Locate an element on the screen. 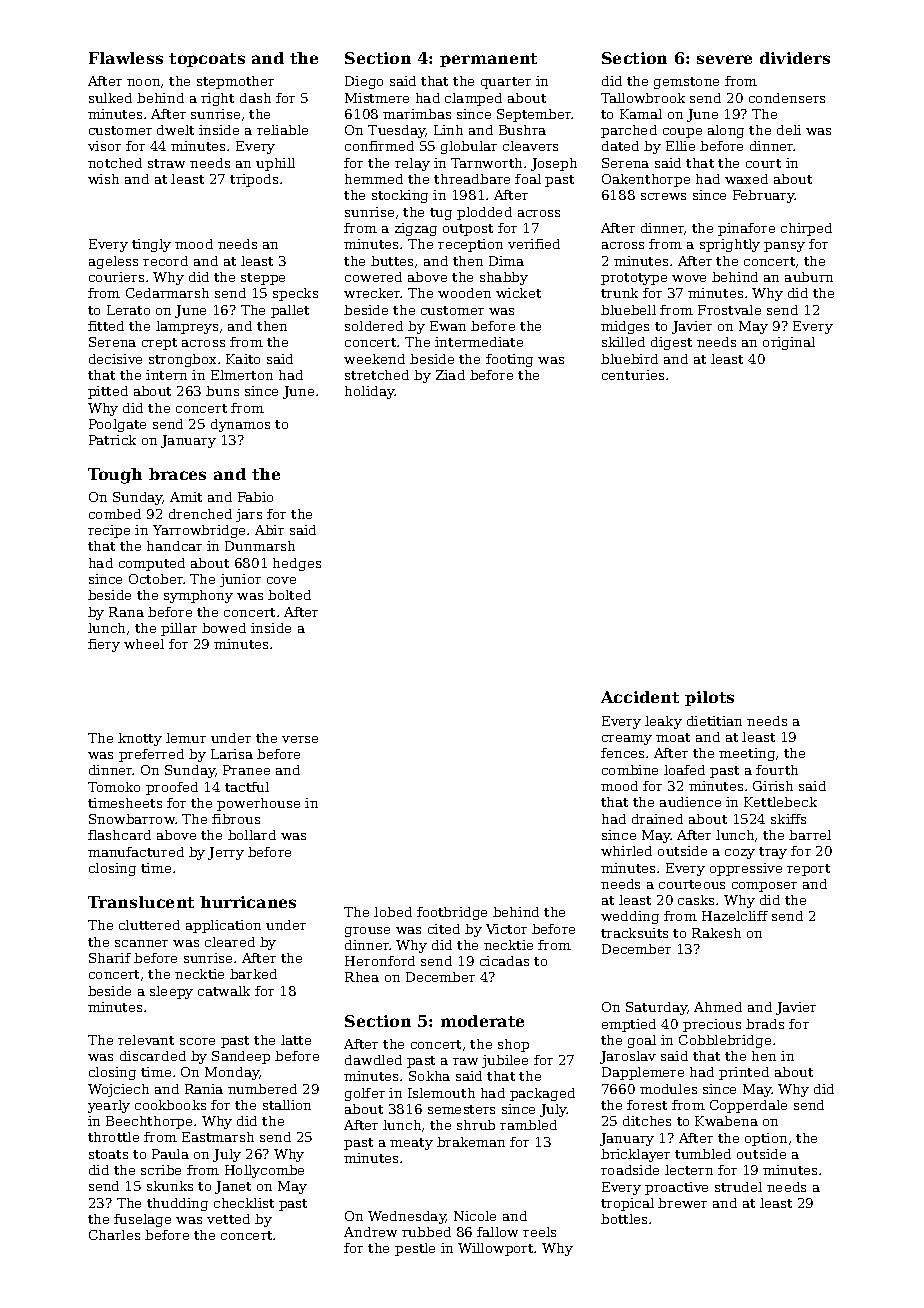  auburn is located at coordinates (809, 277).
